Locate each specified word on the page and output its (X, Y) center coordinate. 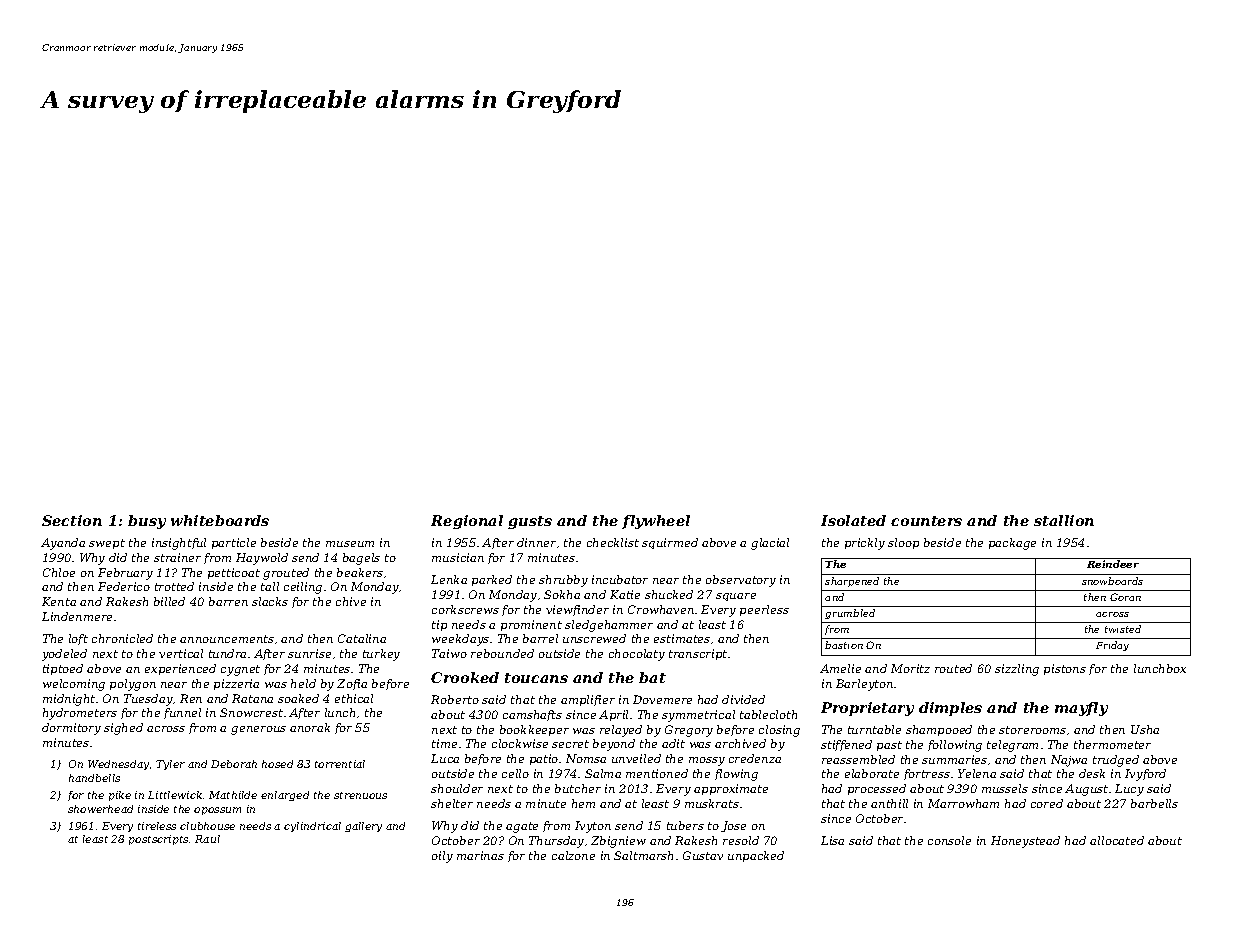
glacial (770, 544)
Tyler (170, 765)
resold (741, 840)
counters (926, 521)
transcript (698, 654)
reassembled (858, 759)
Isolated (853, 520)
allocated (1117, 840)
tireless (157, 826)
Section (72, 520)
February (125, 574)
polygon (133, 685)
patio (544, 759)
